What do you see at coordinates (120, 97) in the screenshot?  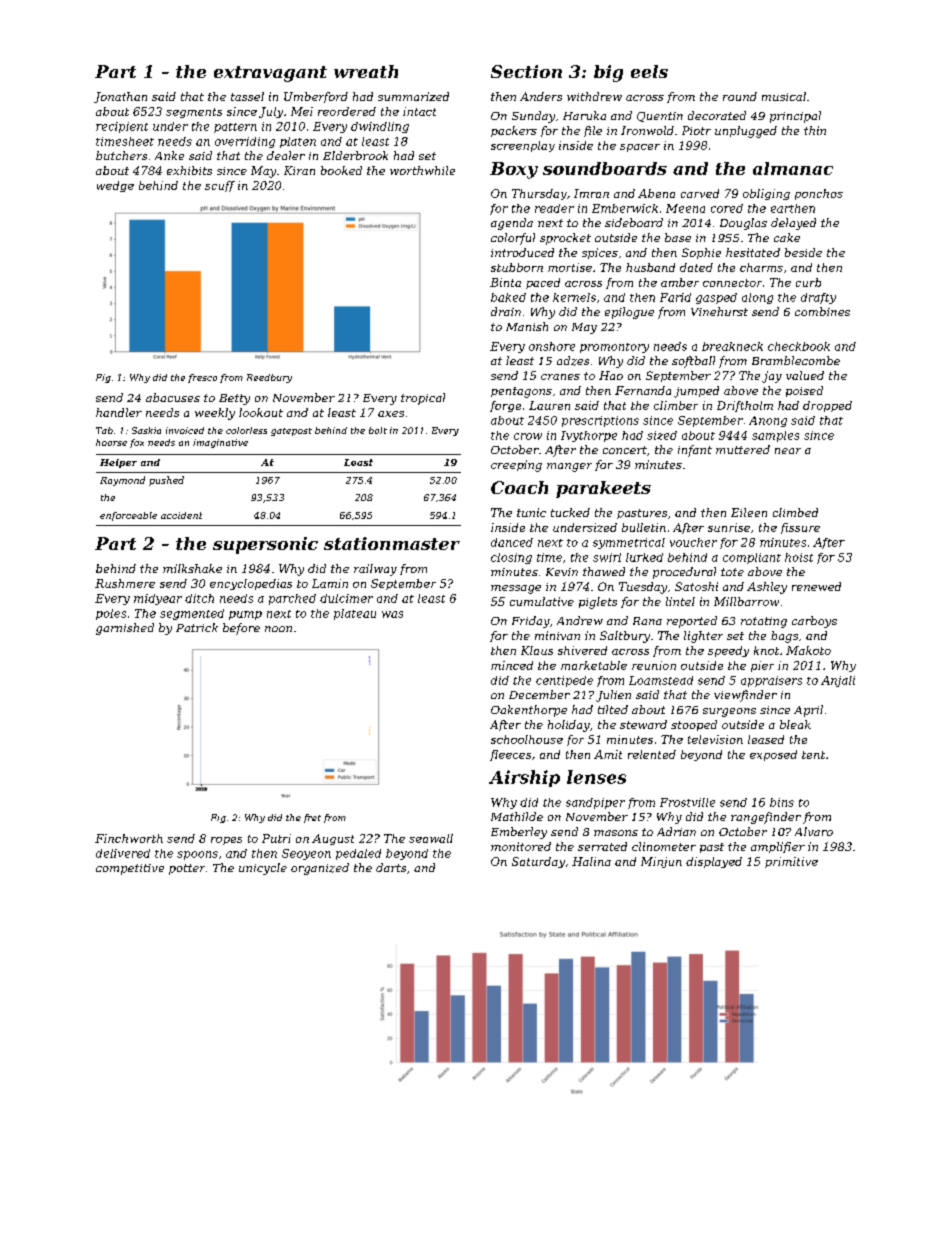 I see `Jonathan` at bounding box center [120, 97].
